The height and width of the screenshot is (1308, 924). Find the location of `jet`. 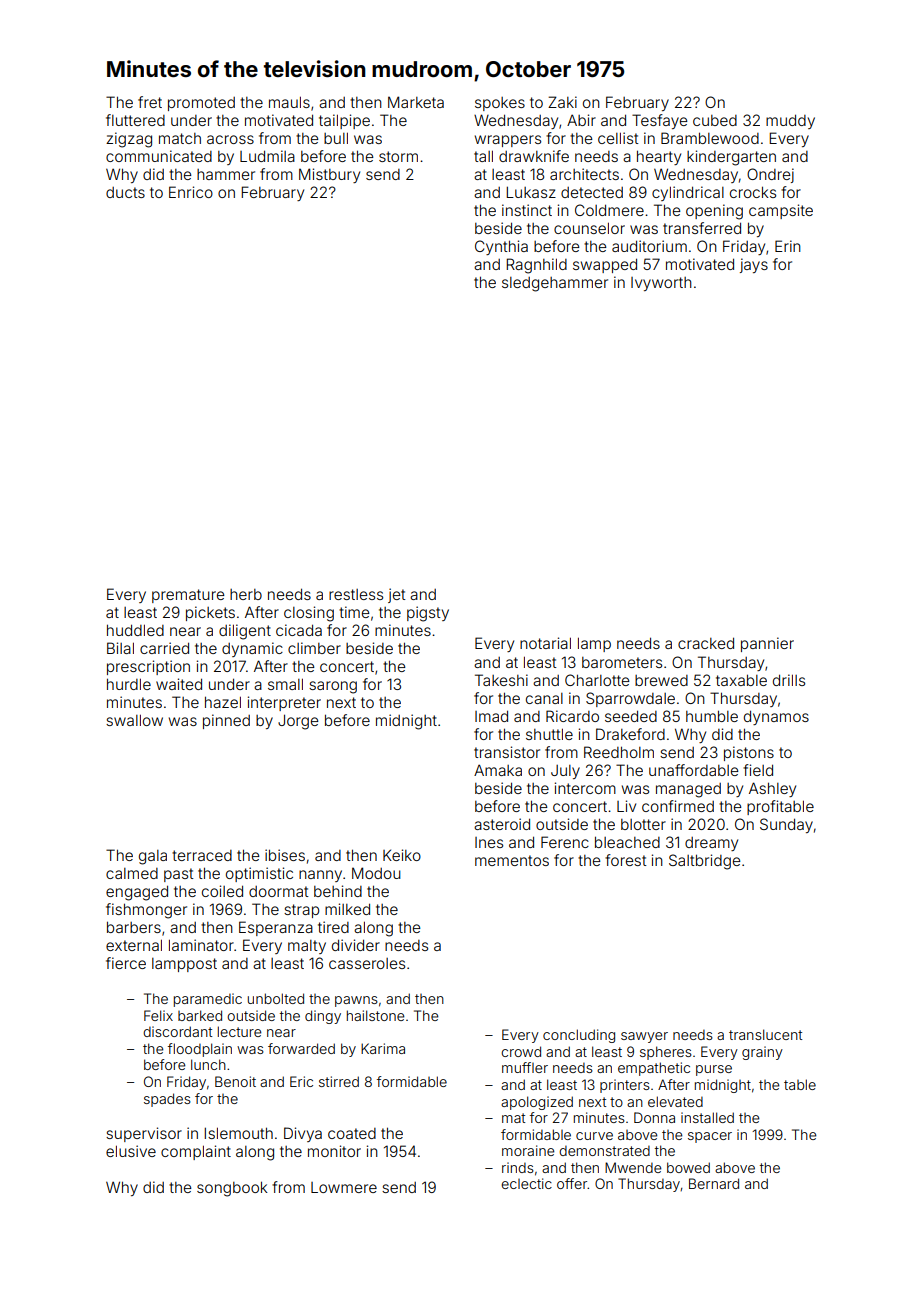

jet is located at coordinates (397, 595).
